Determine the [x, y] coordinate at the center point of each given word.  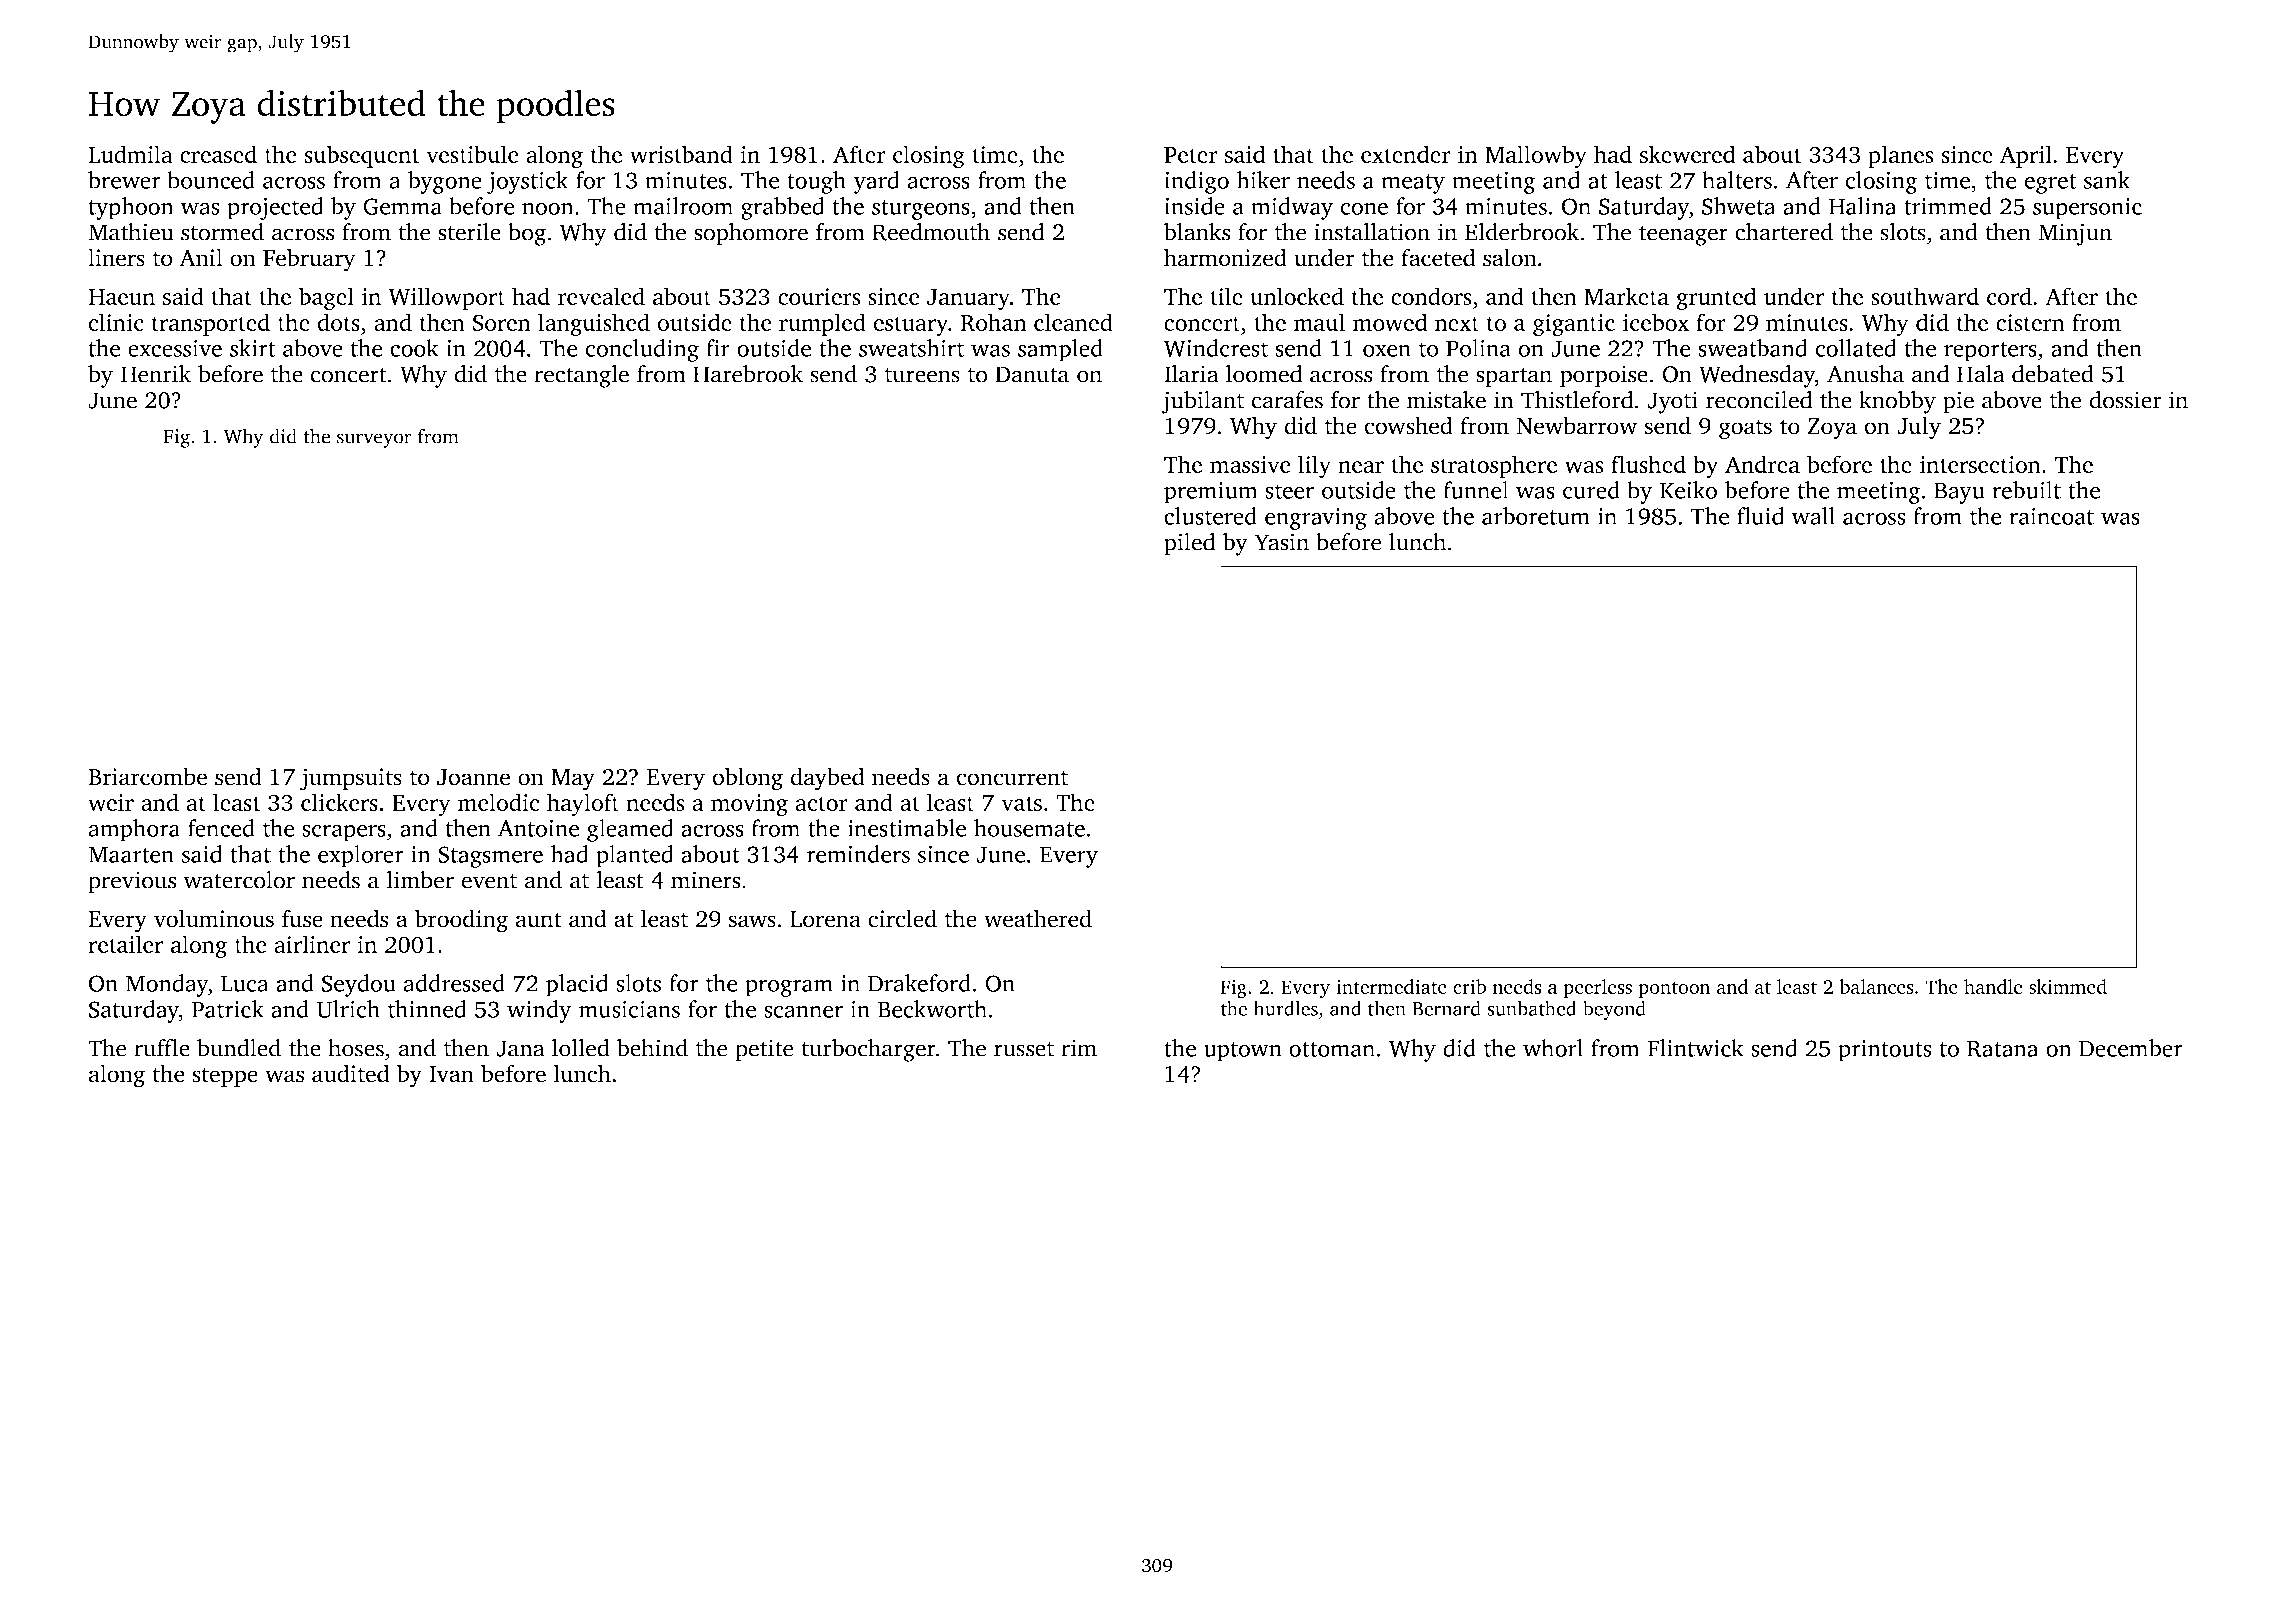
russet [1024, 1049]
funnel [1476, 490]
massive [1250, 464]
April [2026, 156]
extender [1406, 154]
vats [1021, 803]
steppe [225, 1077]
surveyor [374, 440]
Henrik [156, 374]
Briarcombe [147, 776]
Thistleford [1577, 400]
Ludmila [130, 154]
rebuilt [2026, 490]
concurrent [1012, 778]
